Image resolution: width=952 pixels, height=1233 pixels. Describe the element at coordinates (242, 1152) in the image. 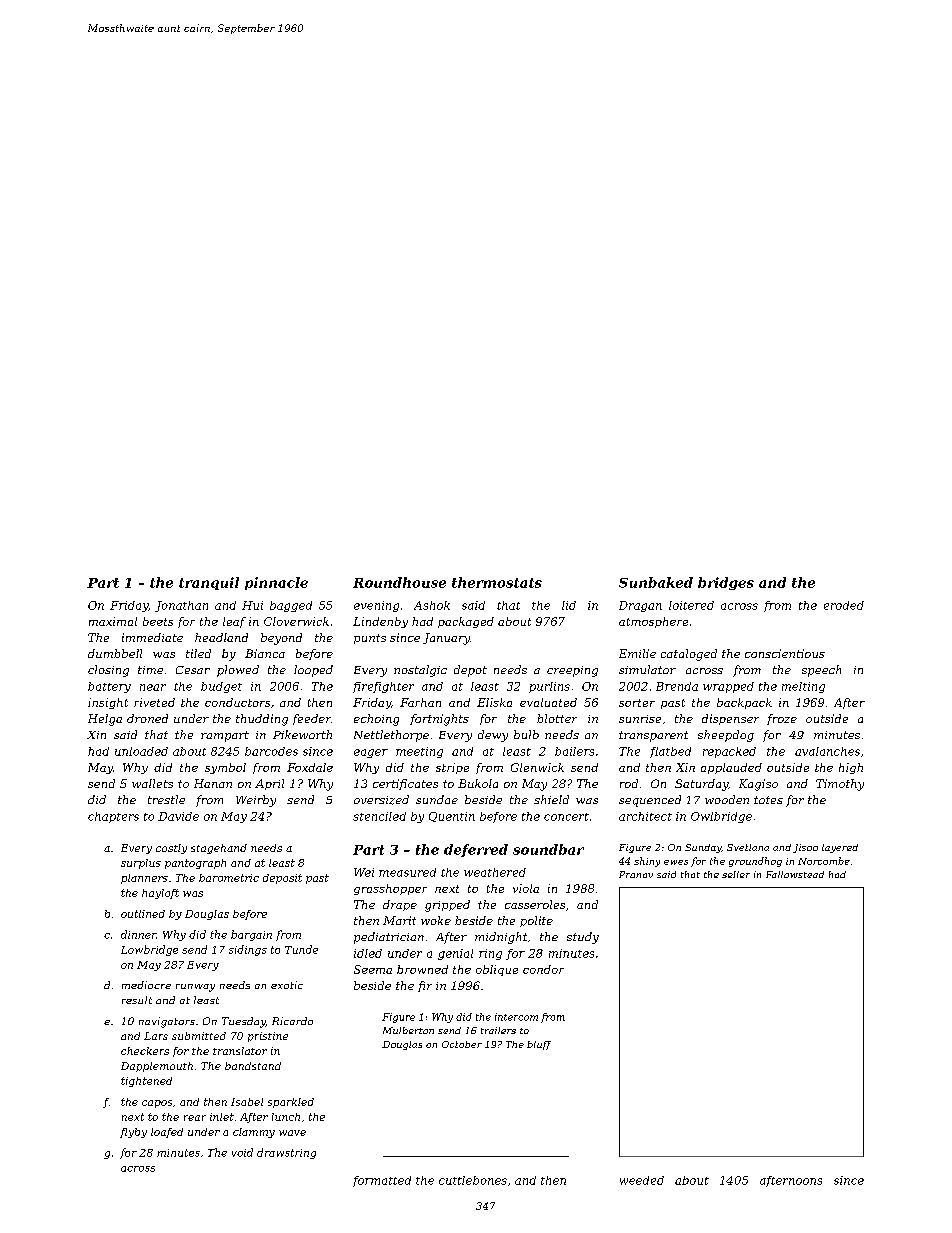

I see `void` at that location.
